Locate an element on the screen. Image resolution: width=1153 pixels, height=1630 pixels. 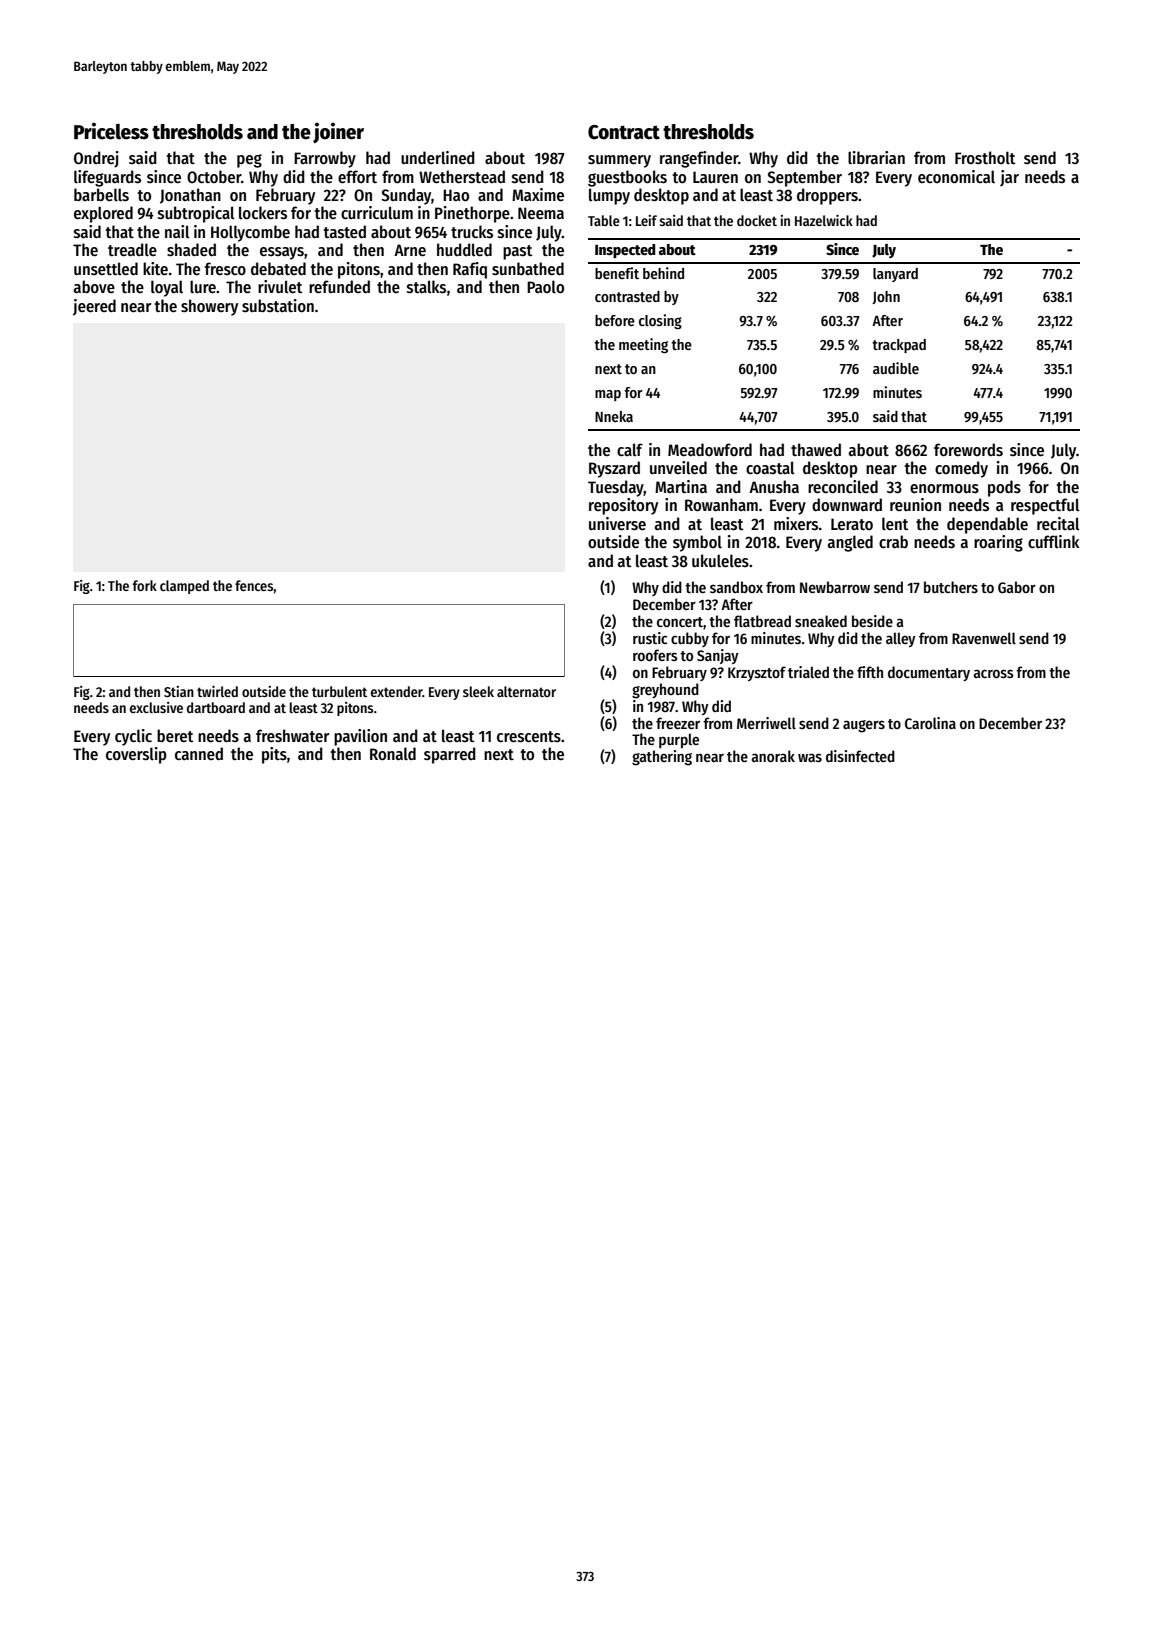
substation is located at coordinates (278, 306).
